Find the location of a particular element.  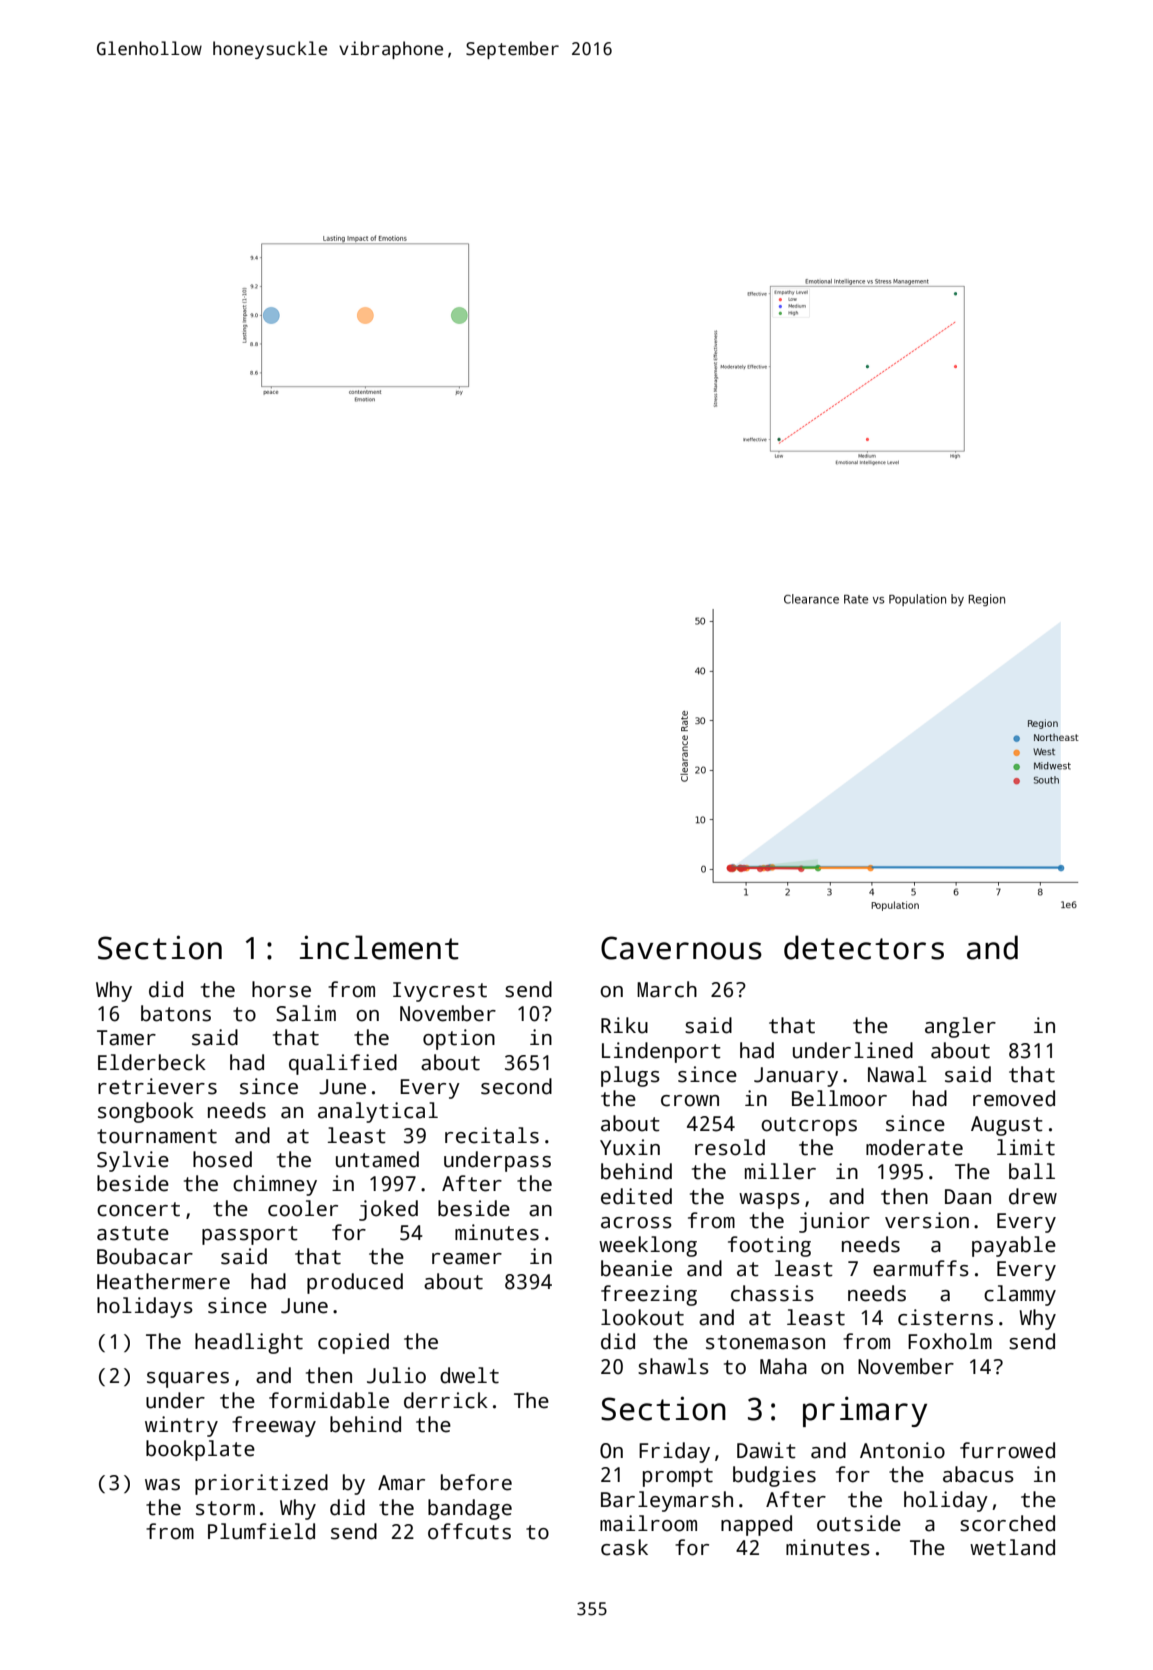

Yuxin is located at coordinates (630, 1147).
